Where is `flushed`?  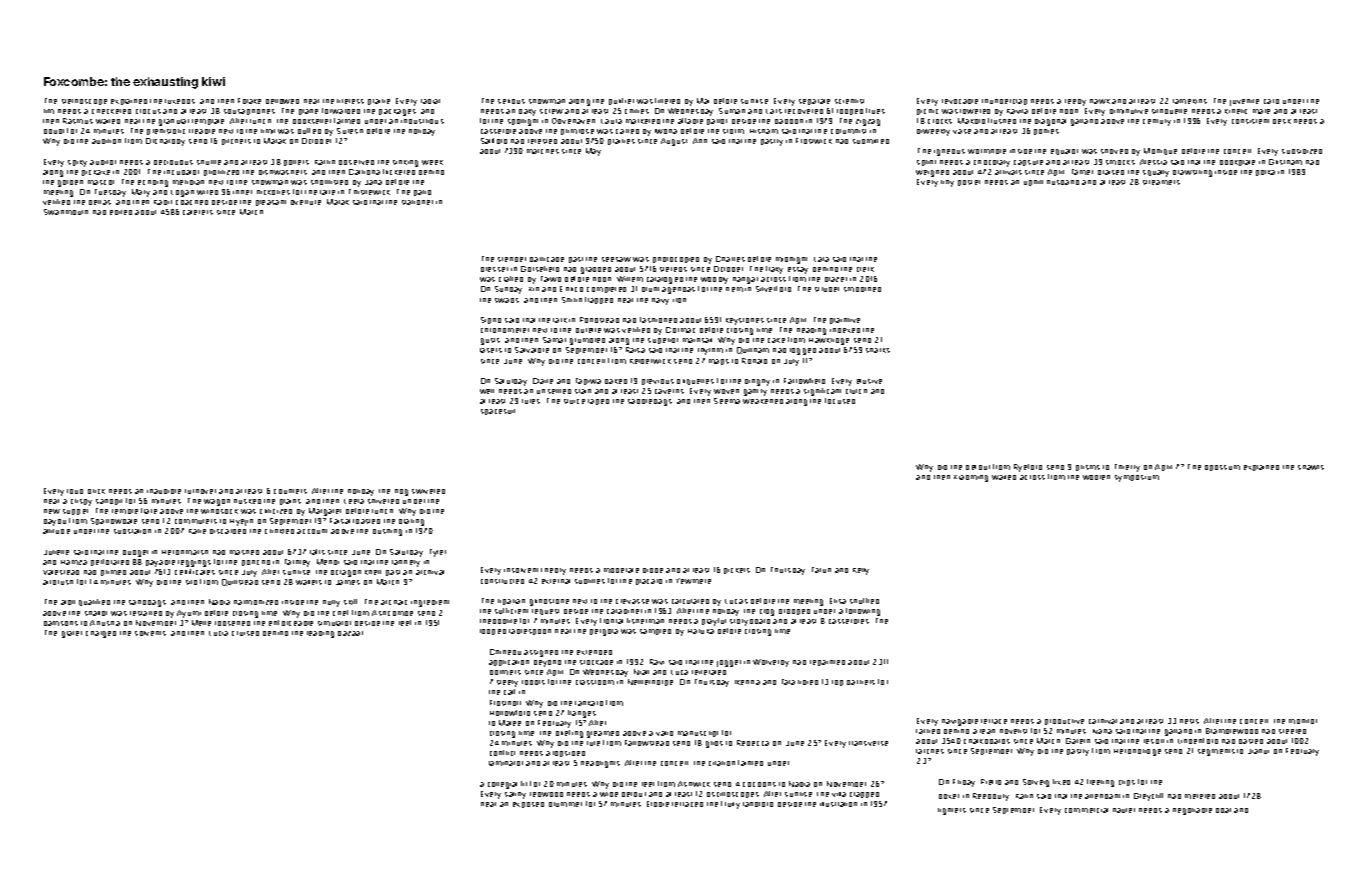 flushed is located at coordinates (1002, 121).
